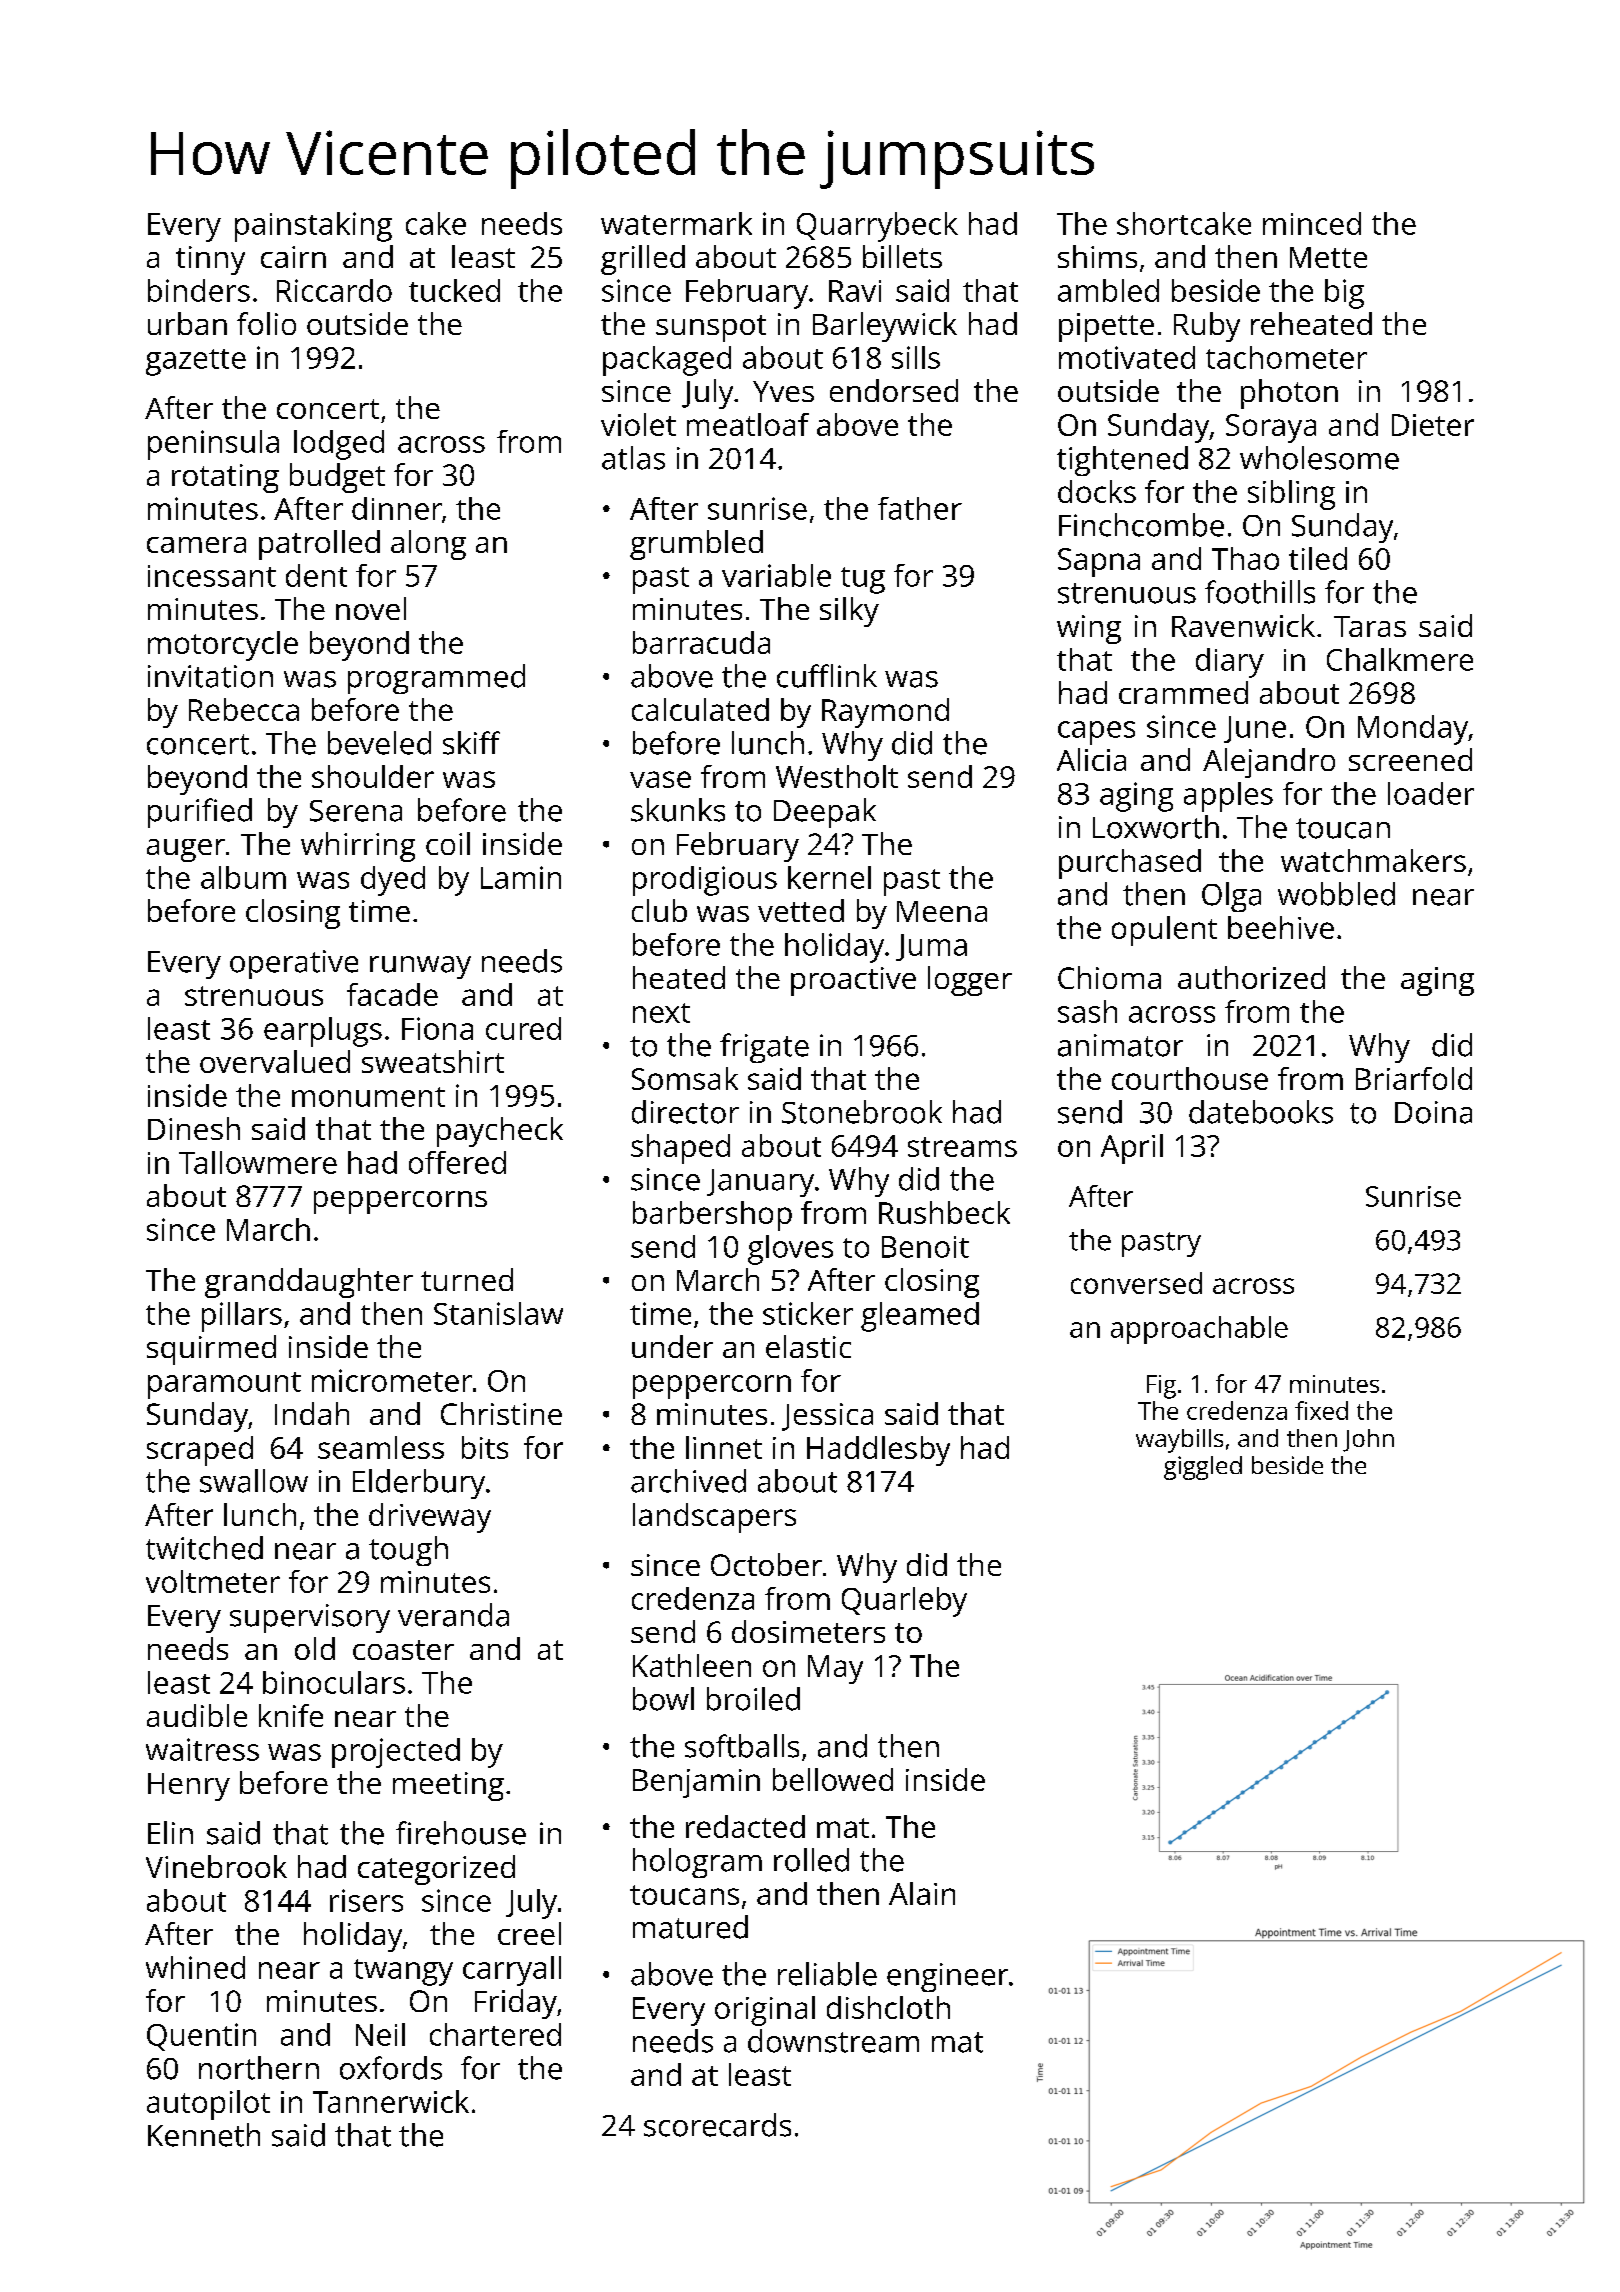 The height and width of the screenshot is (2292, 1620). Describe the element at coordinates (672, 1346) in the screenshot. I see `under` at that location.
